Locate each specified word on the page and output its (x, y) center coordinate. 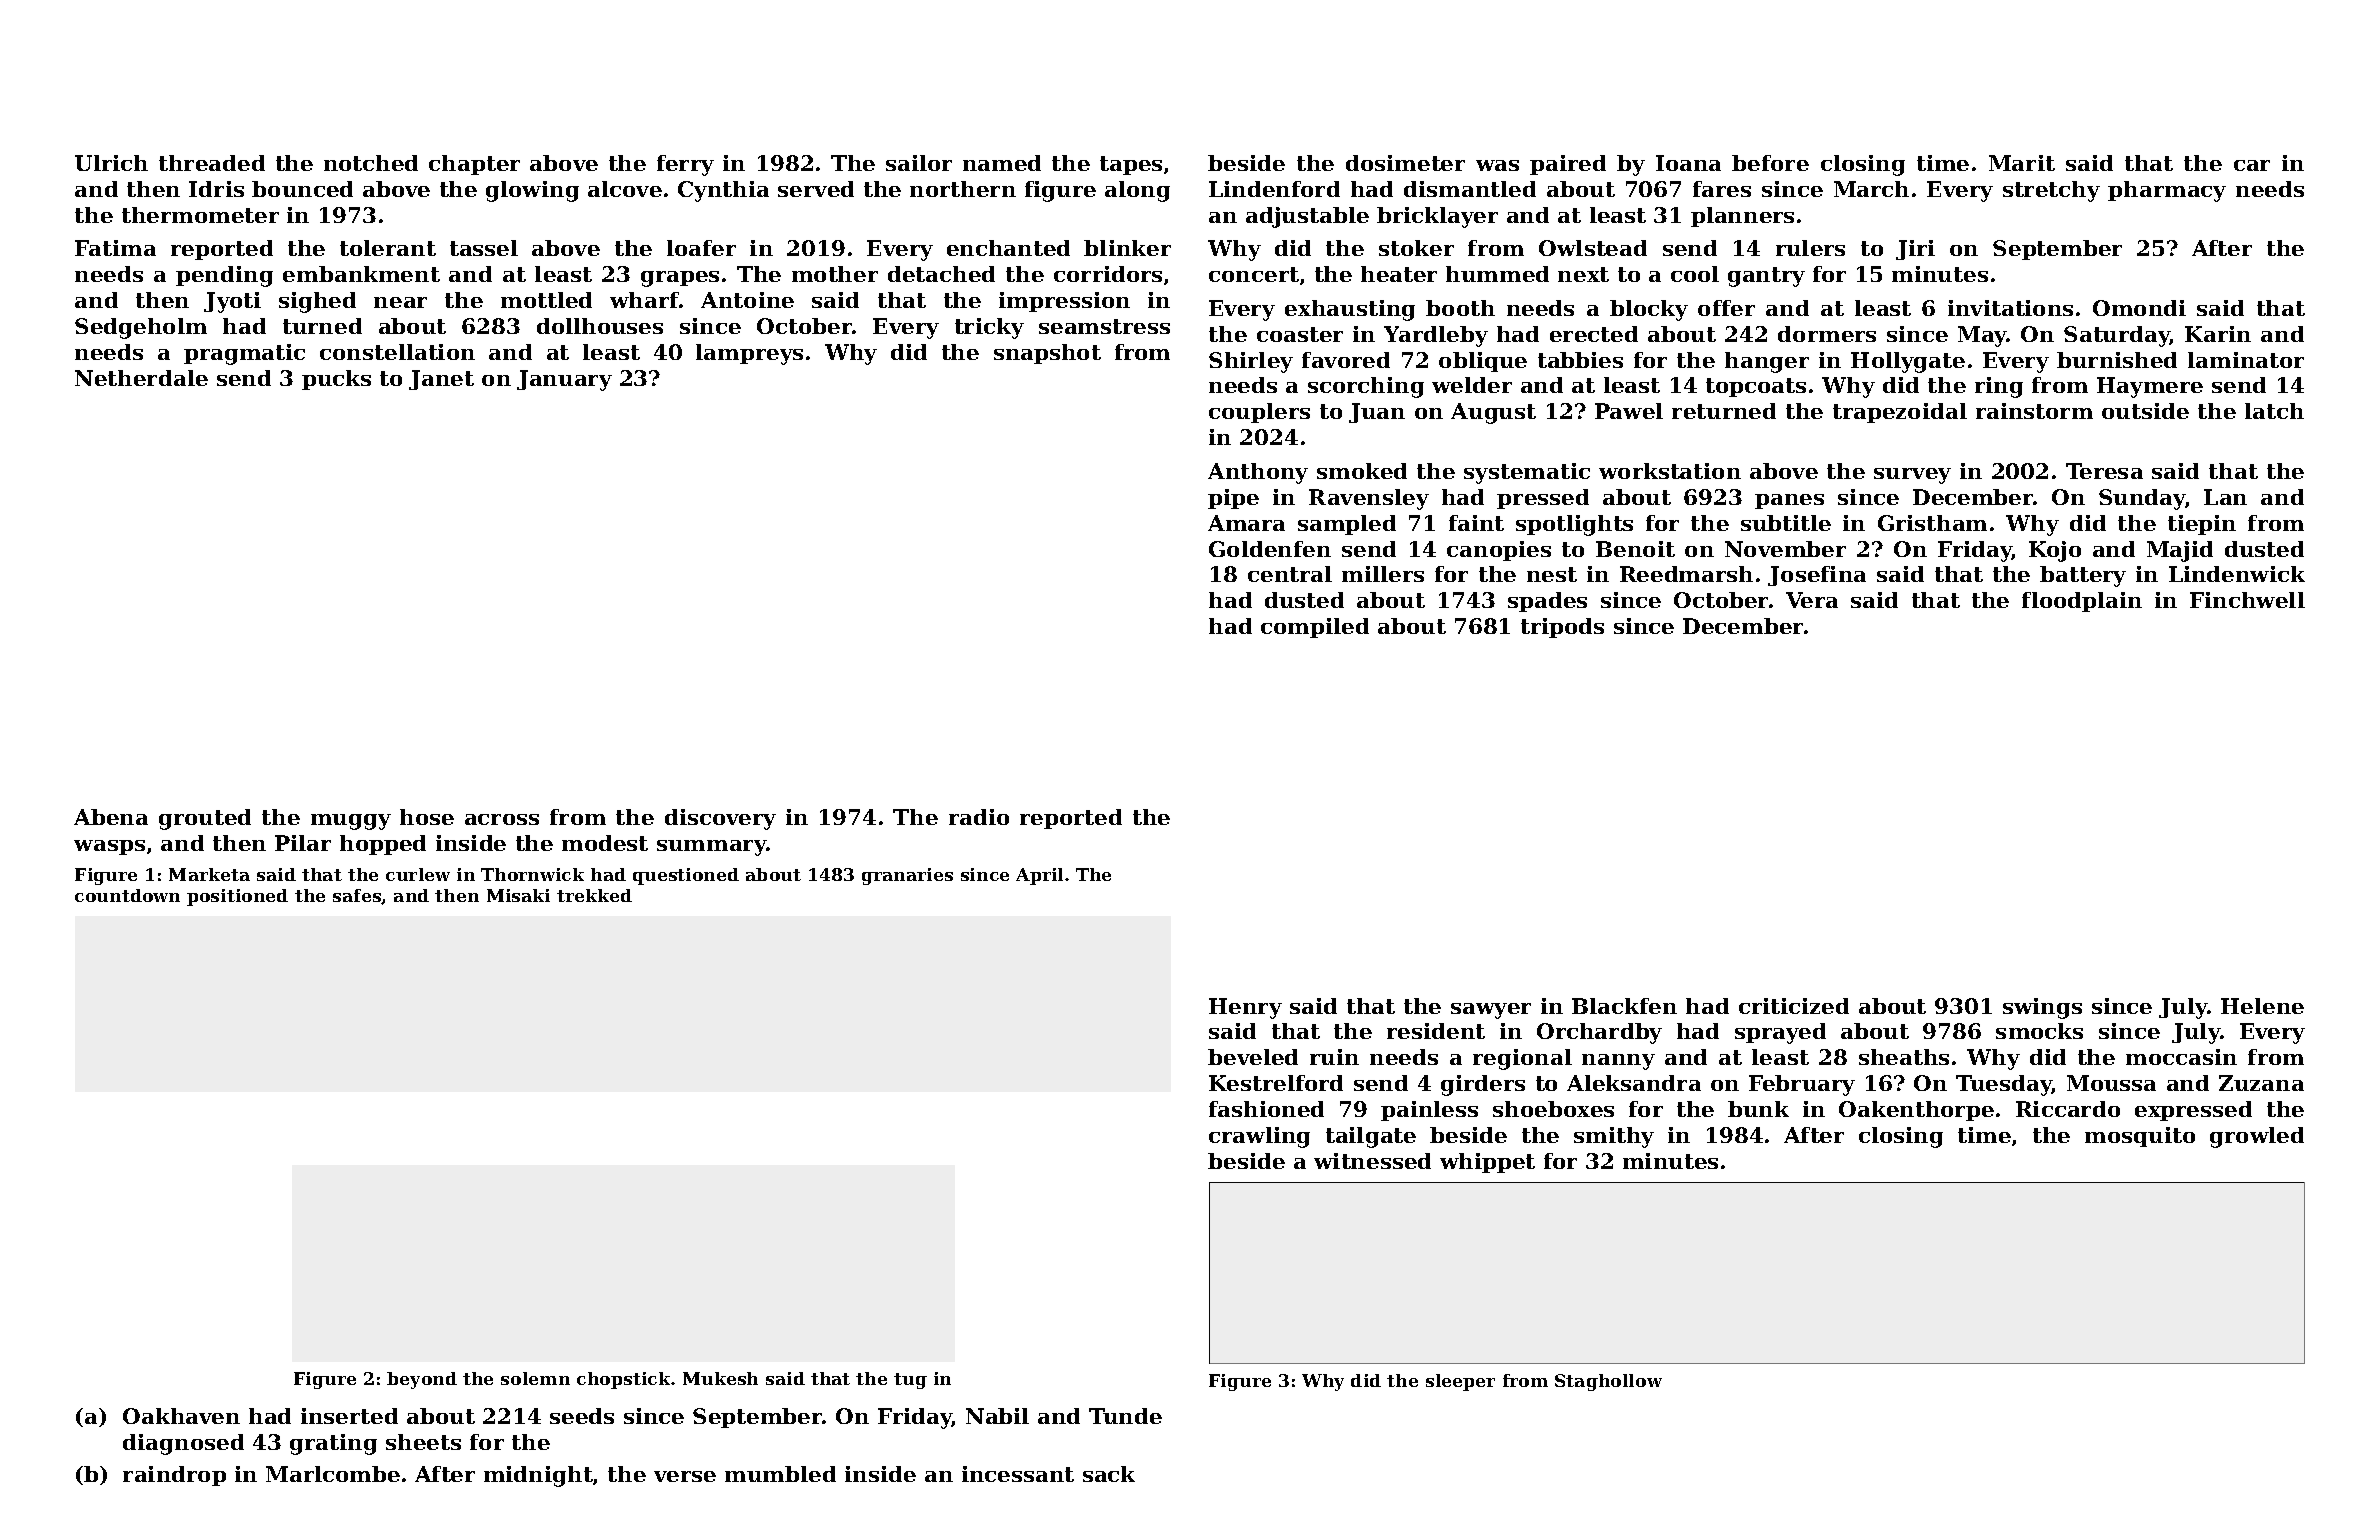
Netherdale (141, 378)
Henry (1245, 1008)
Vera (1812, 600)
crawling (1259, 1137)
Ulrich (111, 163)
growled (2257, 1137)
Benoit (1635, 549)
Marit (2022, 163)
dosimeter (1405, 163)
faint (1476, 523)
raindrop (174, 1476)
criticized (1794, 1006)
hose (427, 817)
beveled (1253, 1057)
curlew (418, 874)
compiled (1315, 628)
